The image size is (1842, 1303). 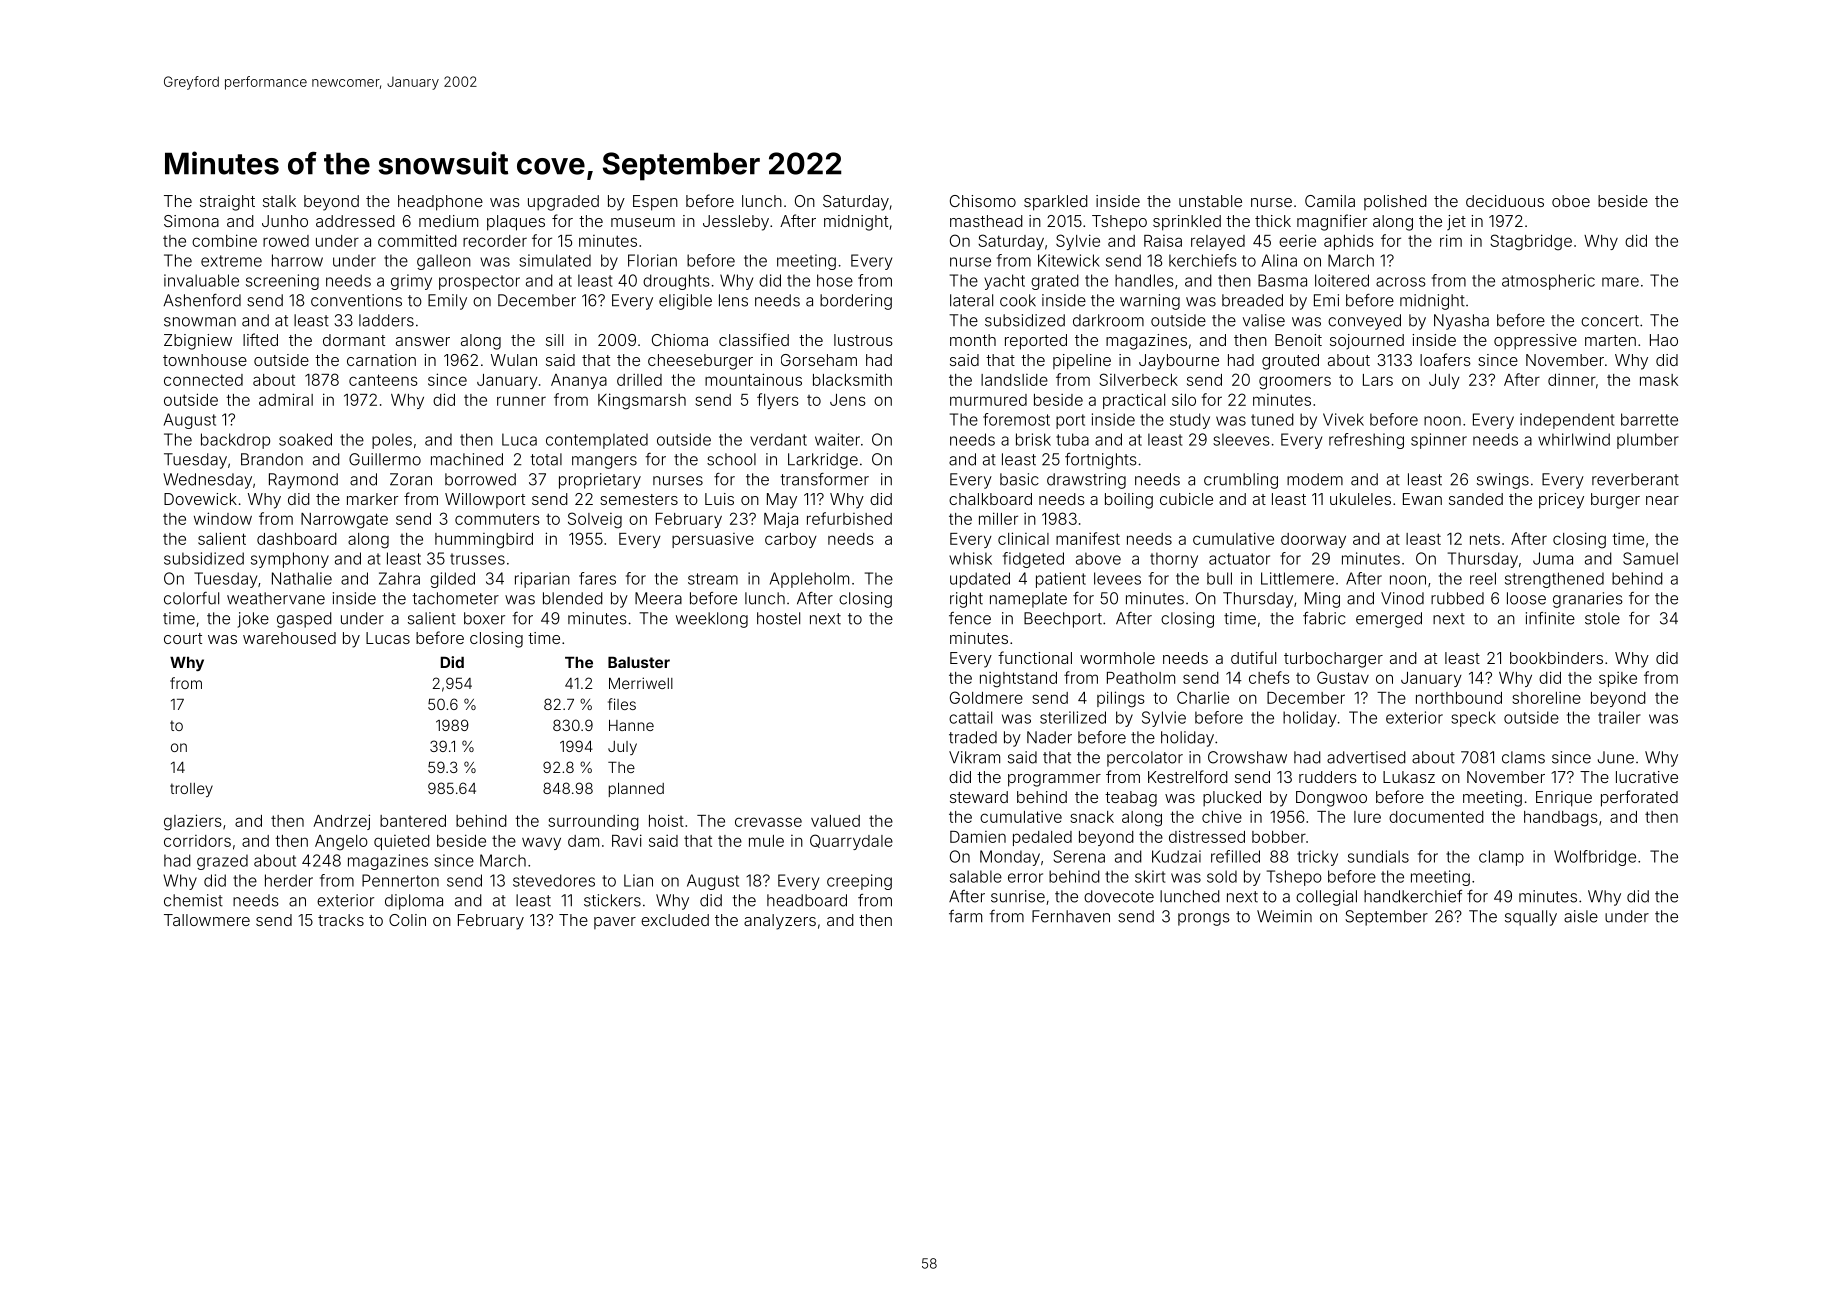 What do you see at coordinates (414, 902) in the screenshot?
I see `diploma` at bounding box center [414, 902].
